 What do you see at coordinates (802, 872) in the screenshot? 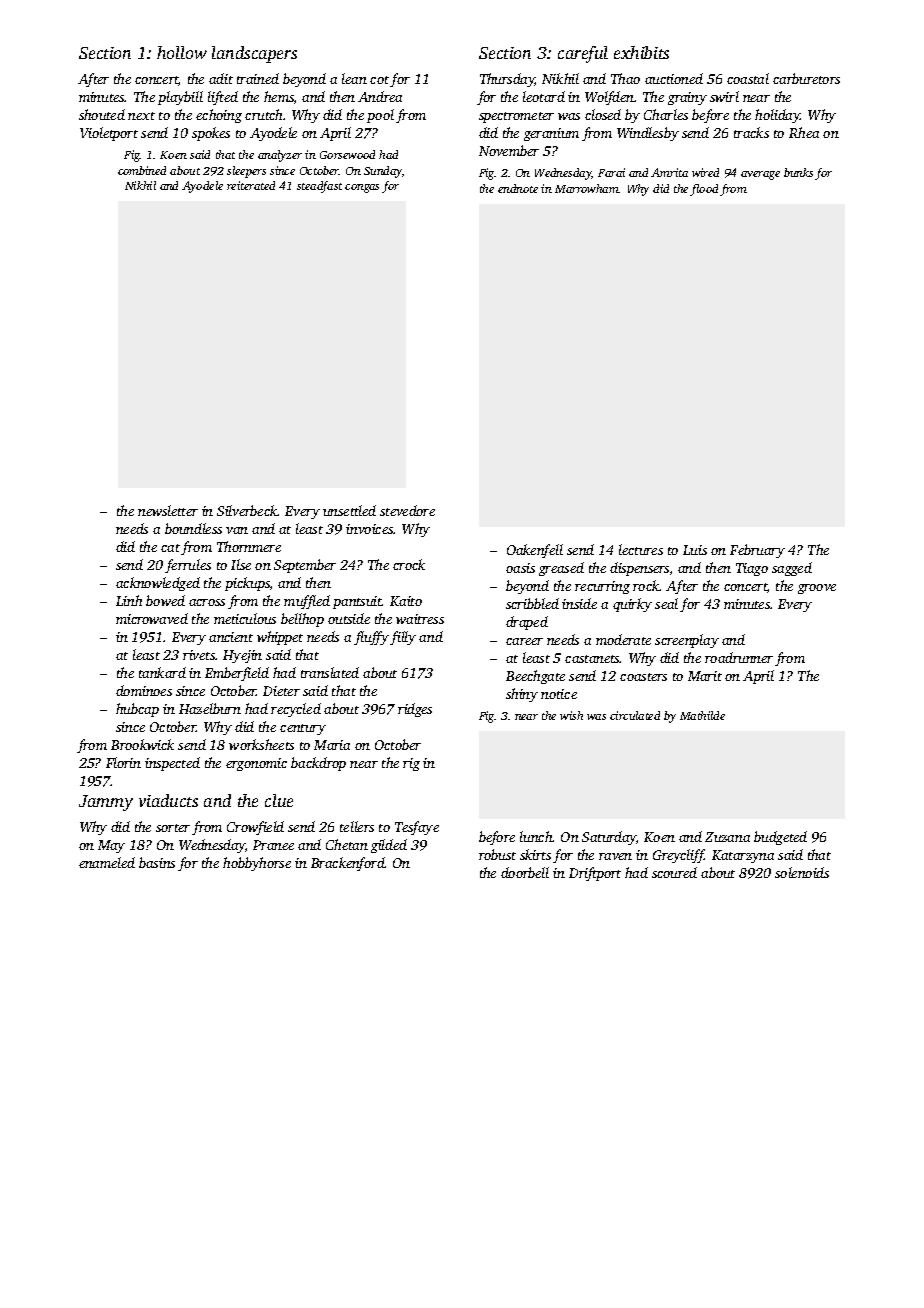
I see `solenoids` at bounding box center [802, 872].
